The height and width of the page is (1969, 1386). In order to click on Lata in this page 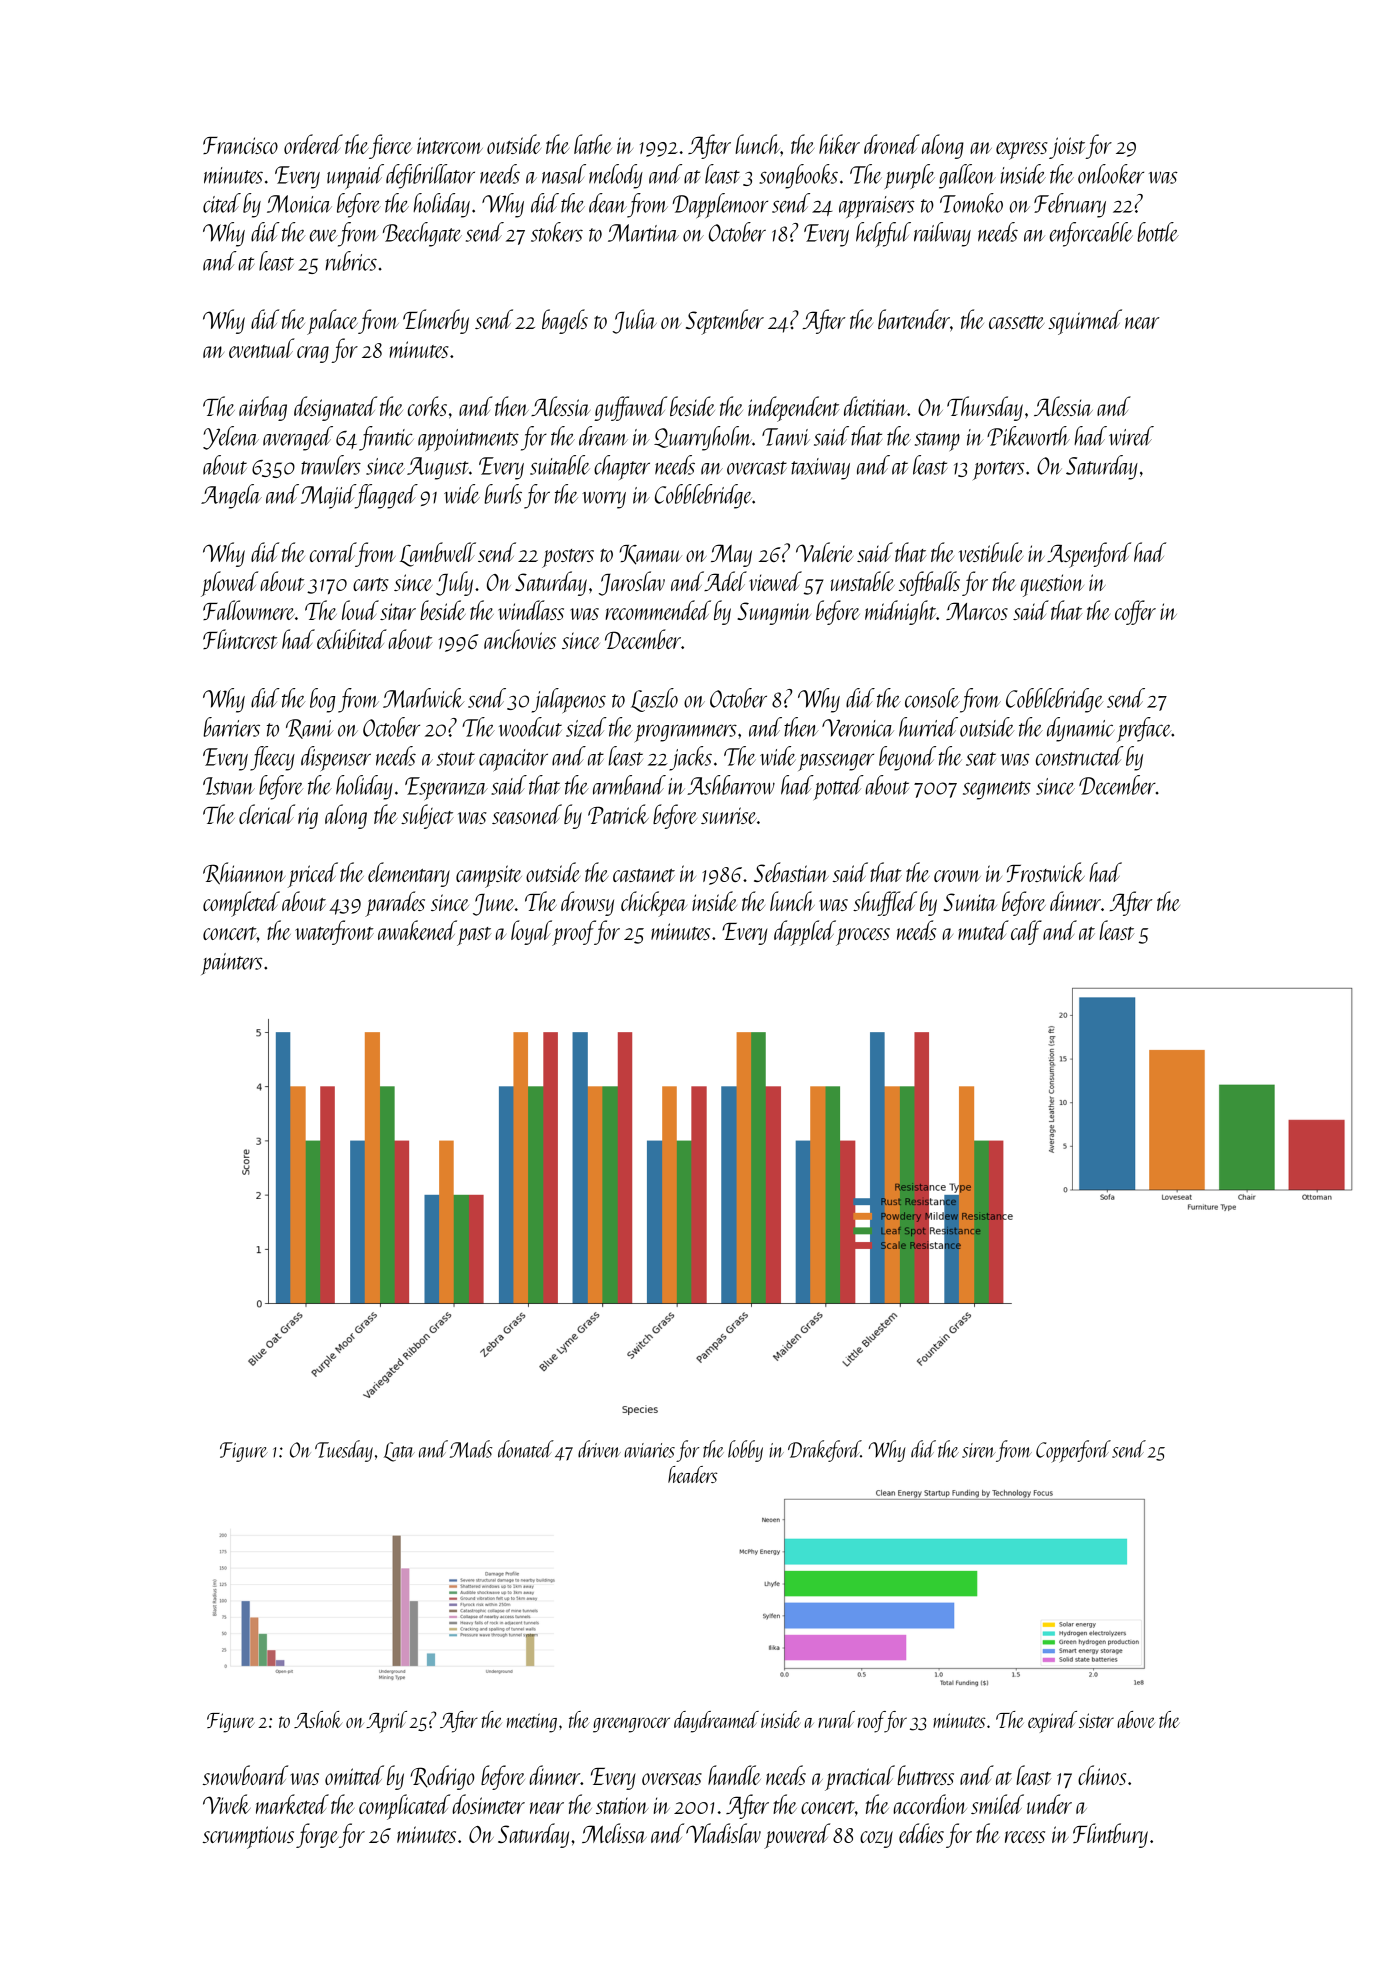, I will do `click(399, 1452)`.
